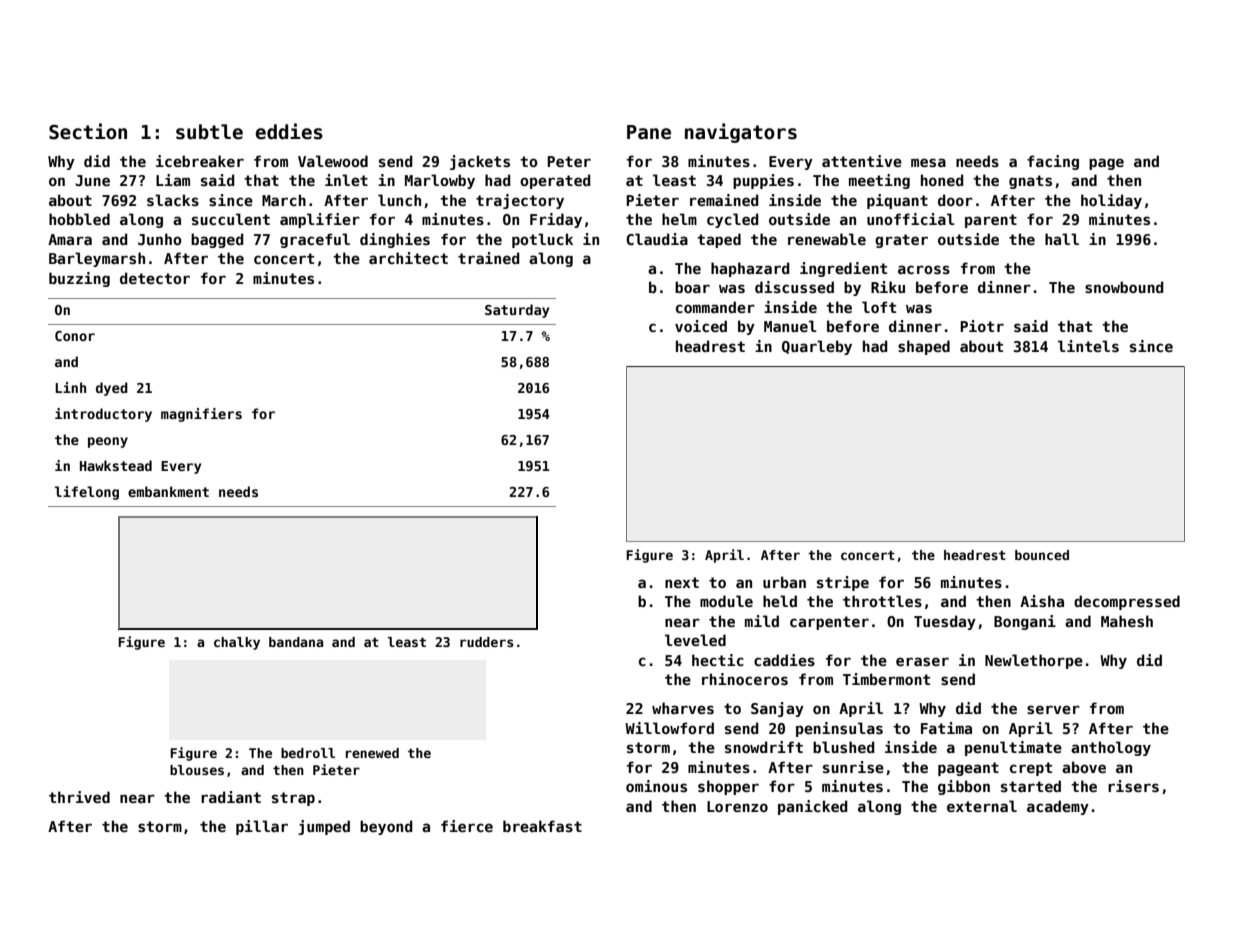 The height and width of the screenshot is (952, 1233). What do you see at coordinates (262, 827) in the screenshot?
I see `pillar` at bounding box center [262, 827].
